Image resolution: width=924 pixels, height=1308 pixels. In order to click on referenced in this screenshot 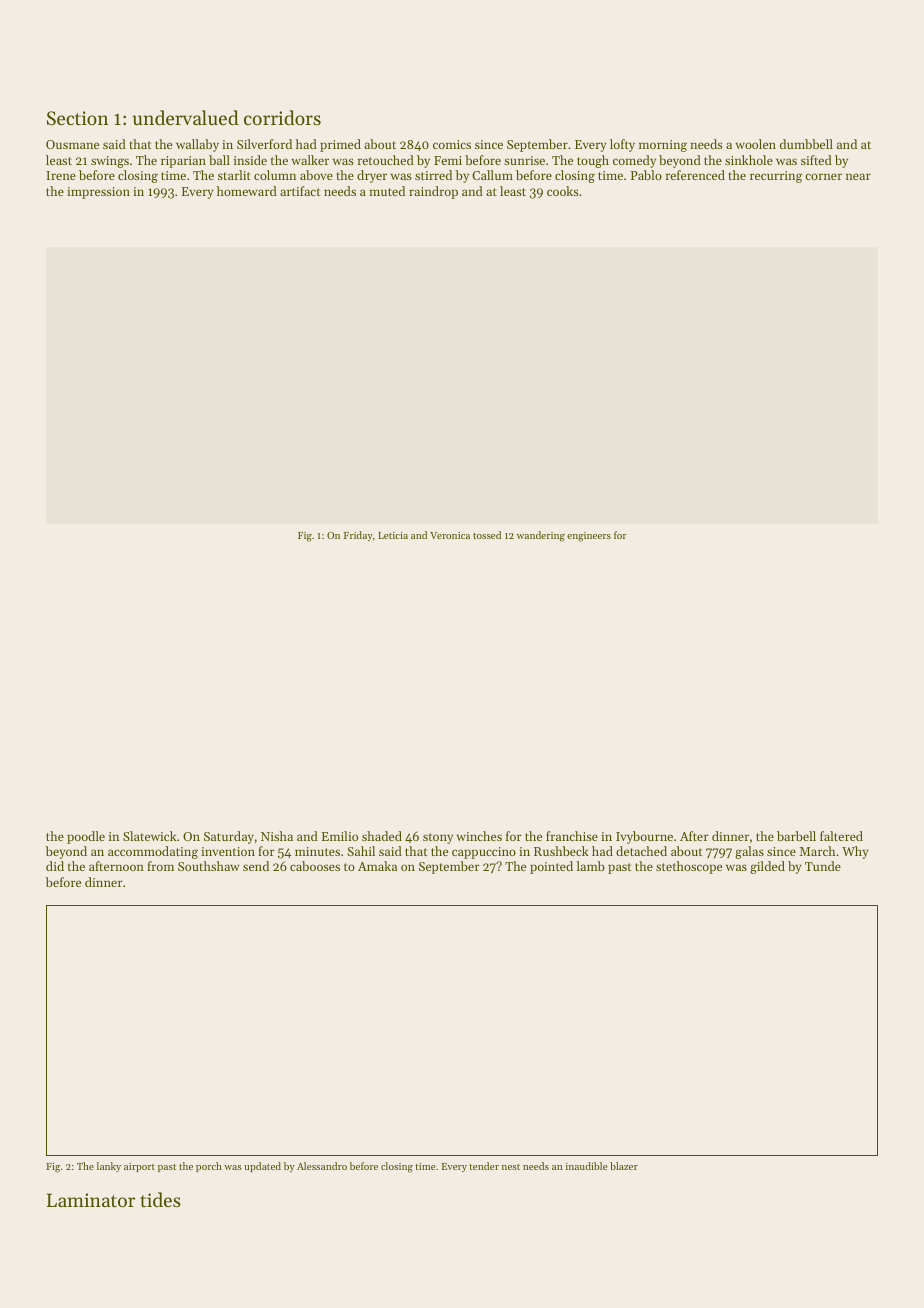, I will do `click(695, 175)`.
